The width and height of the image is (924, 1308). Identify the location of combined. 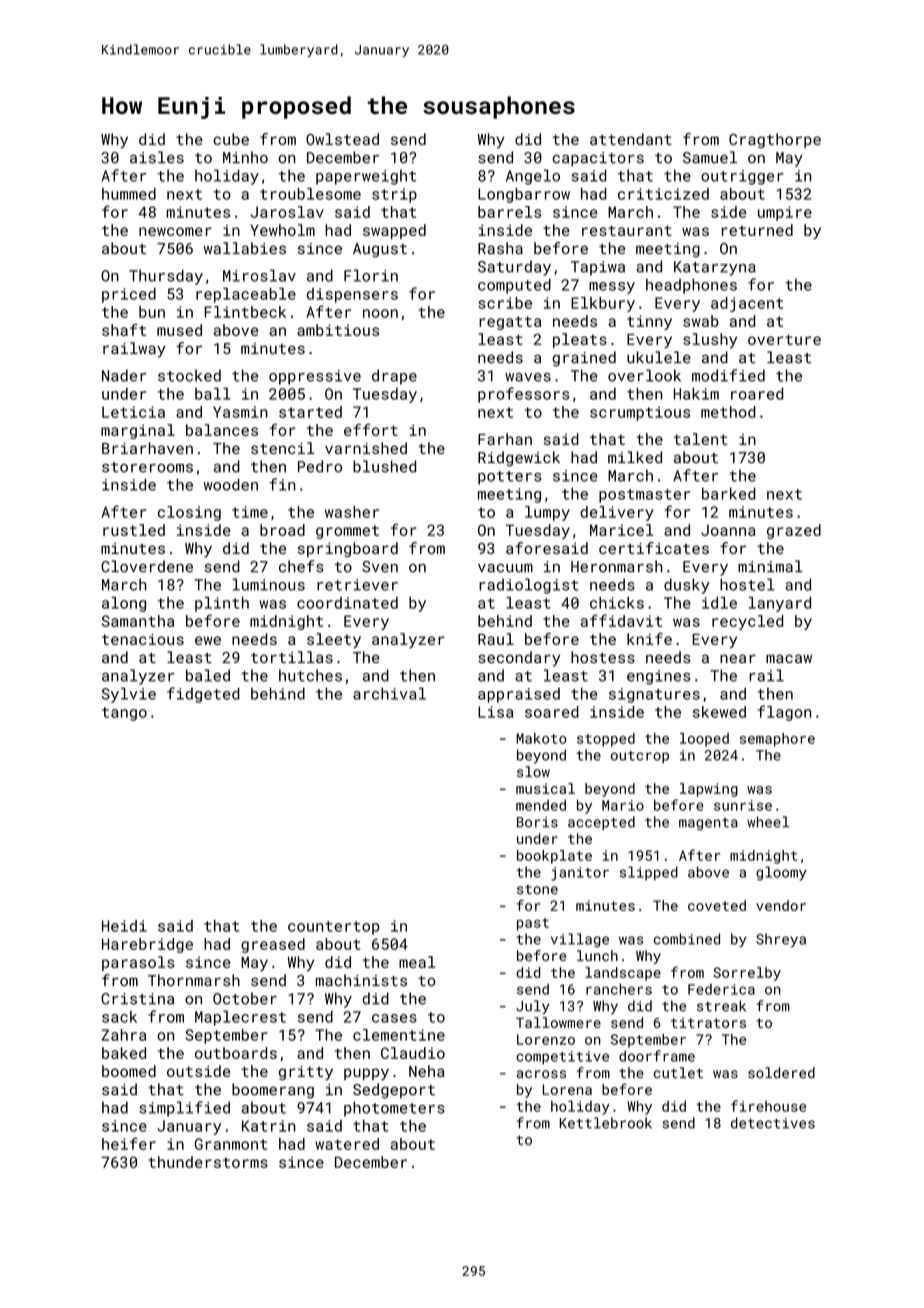
(687, 939).
